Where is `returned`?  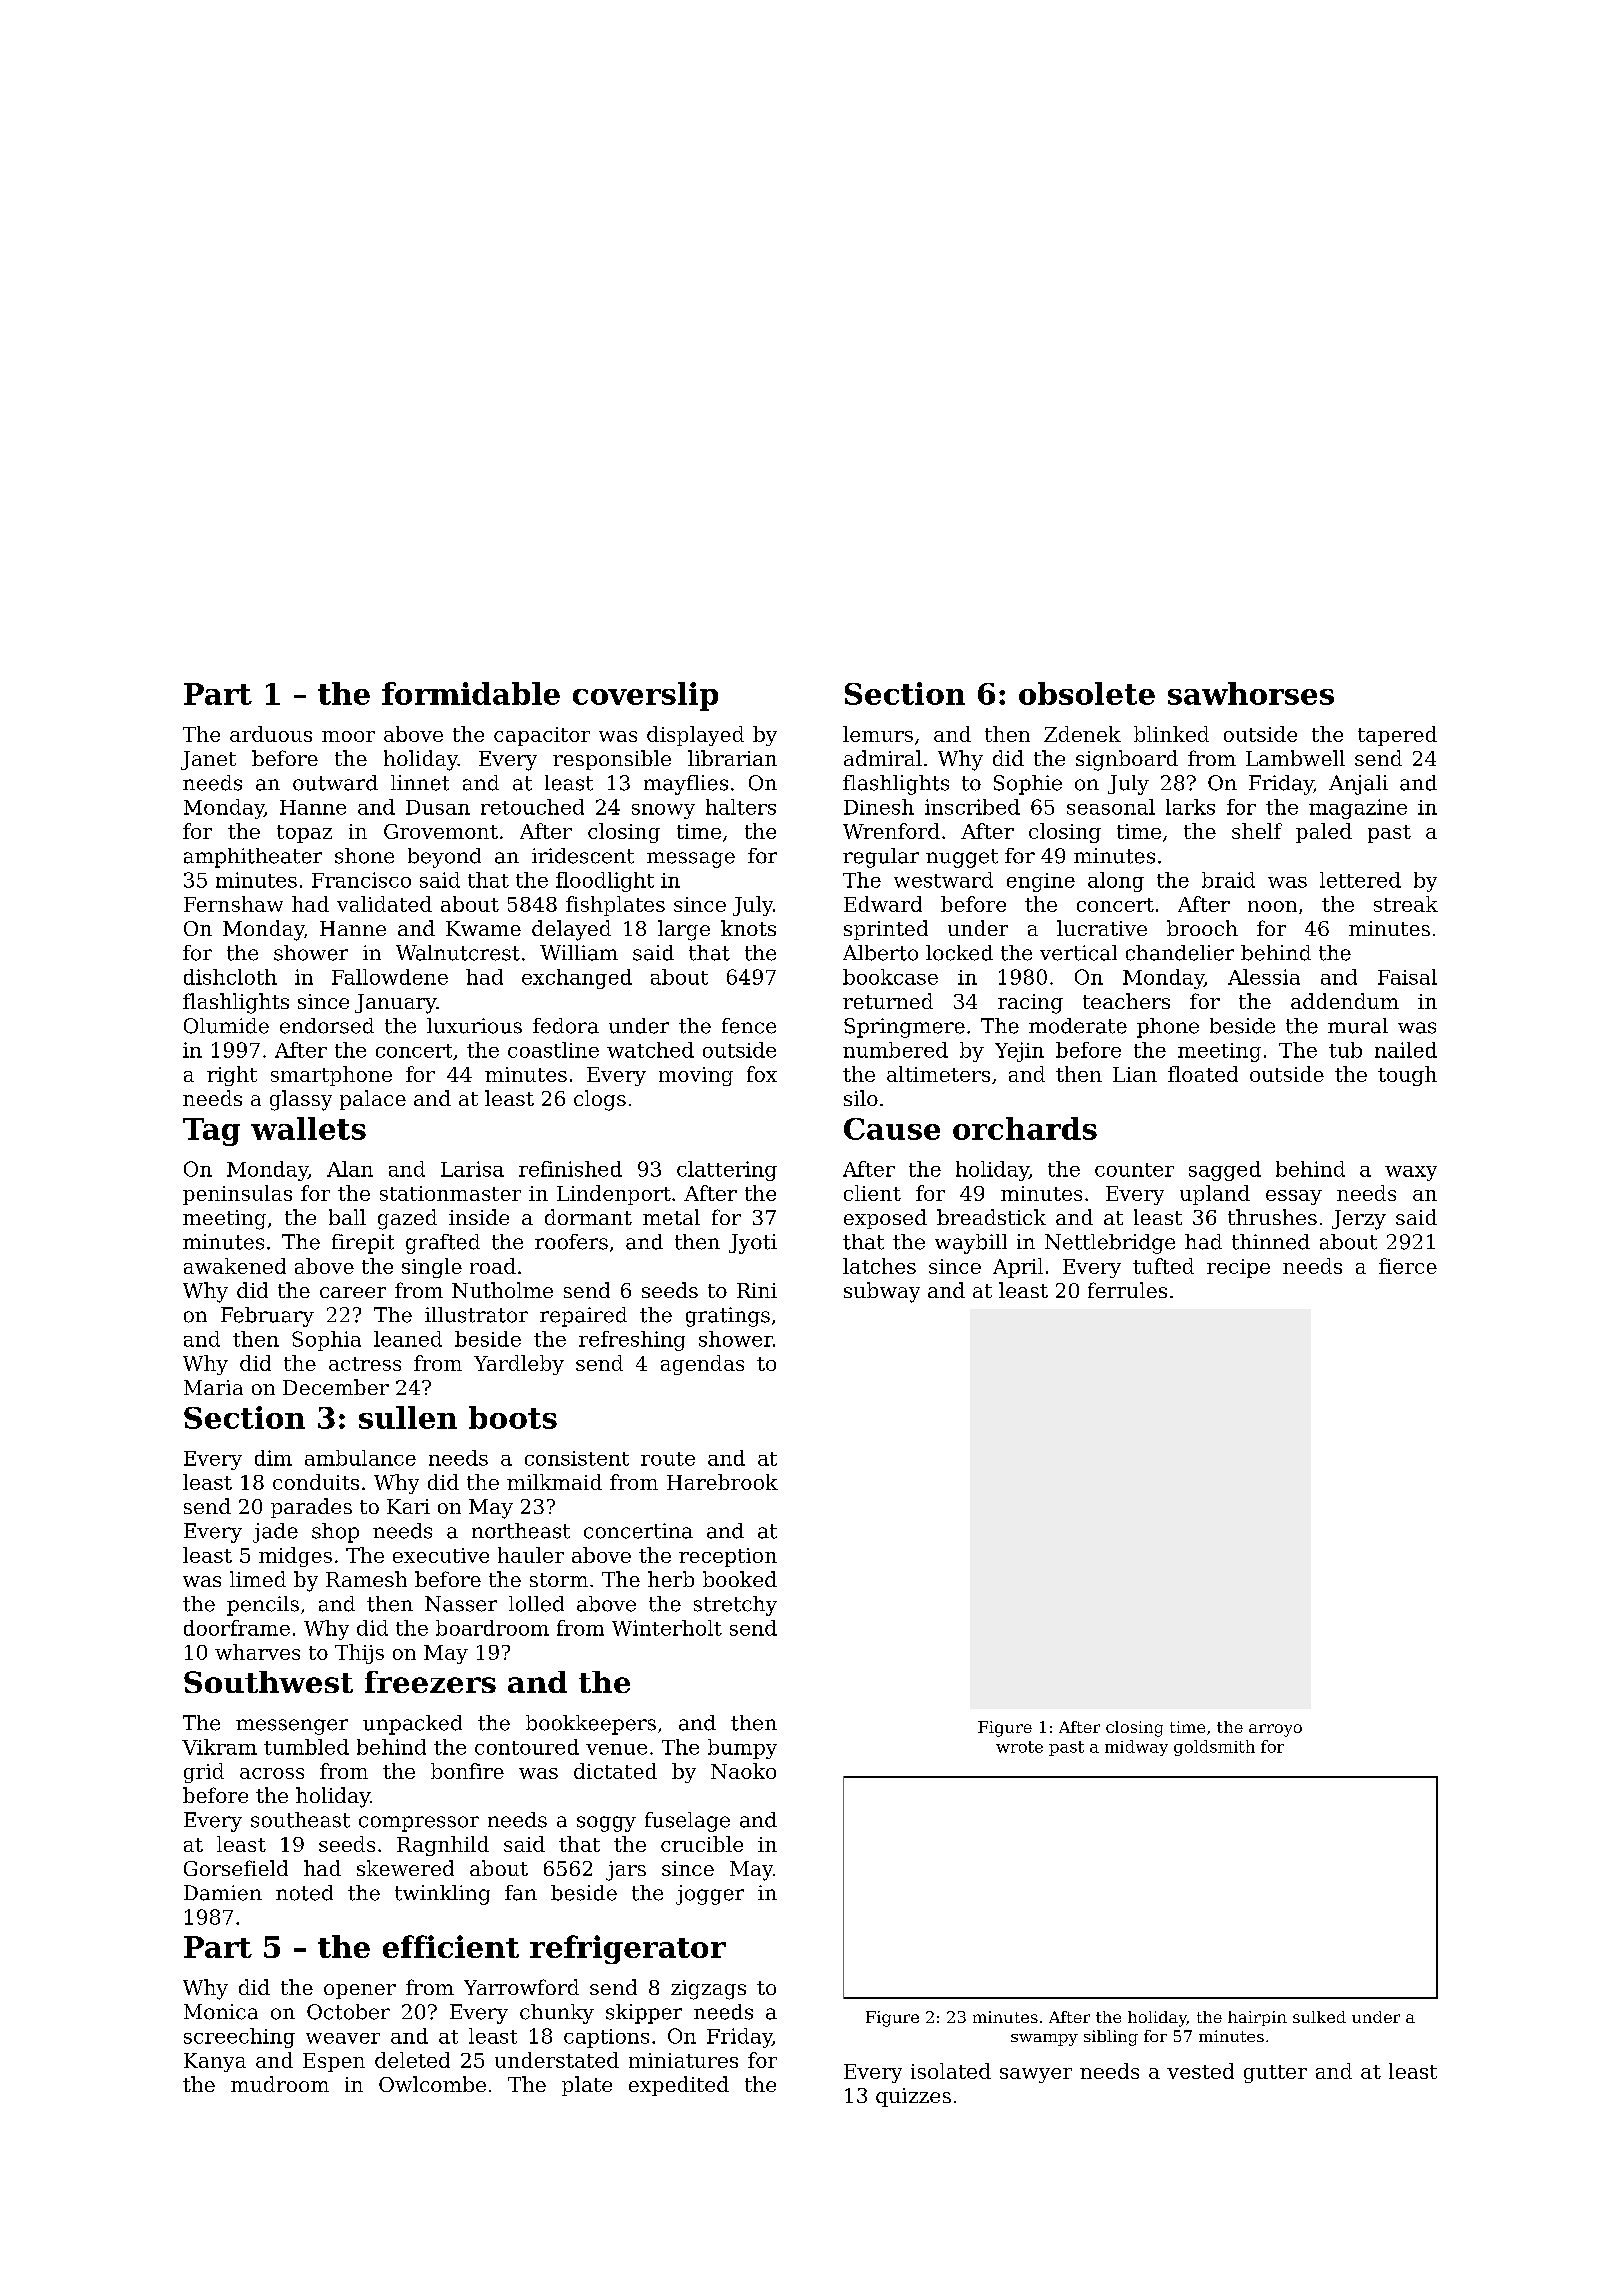
returned is located at coordinates (888, 1001).
